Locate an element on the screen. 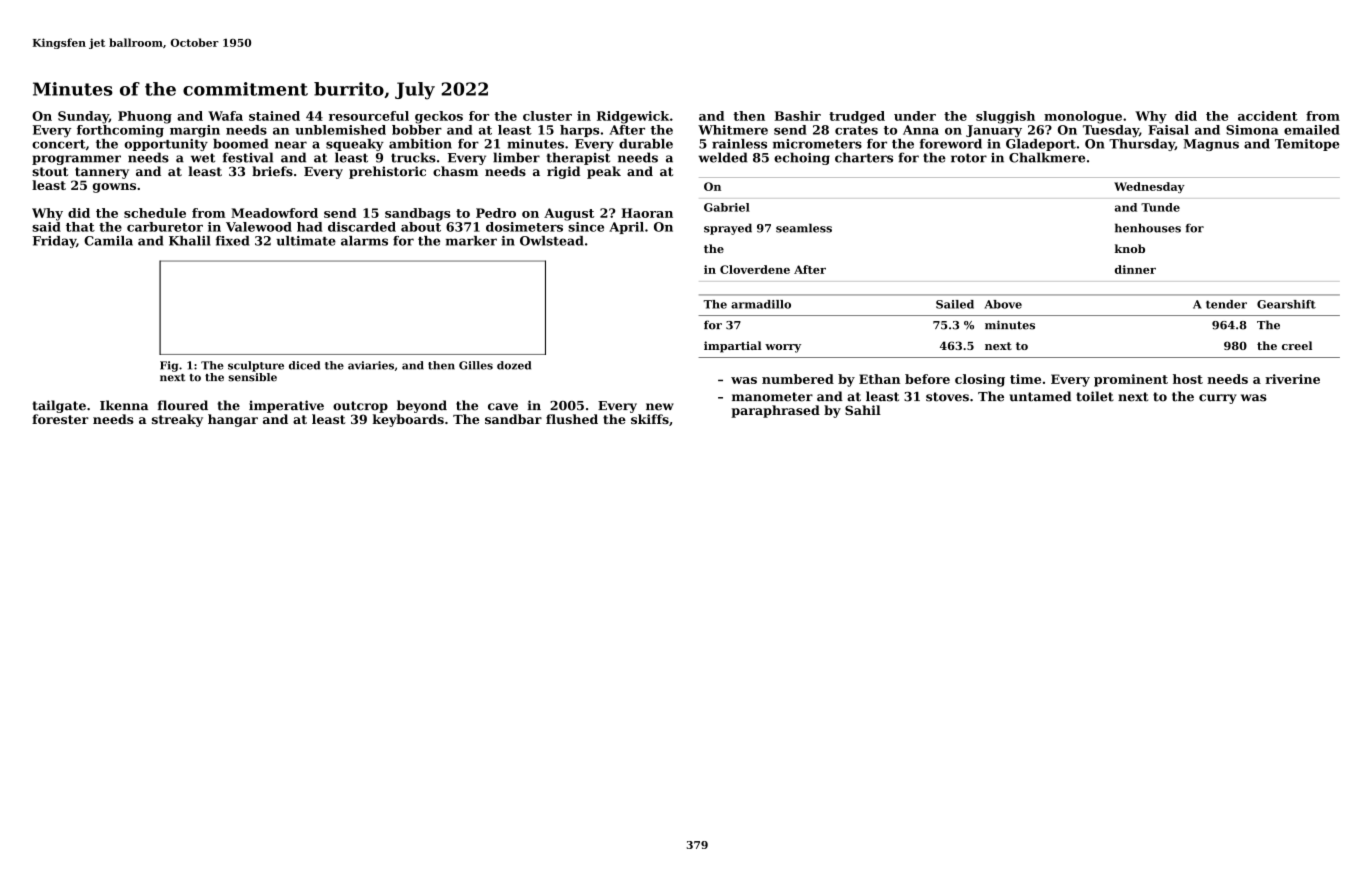 The image size is (1372, 887). charters is located at coordinates (864, 157).
